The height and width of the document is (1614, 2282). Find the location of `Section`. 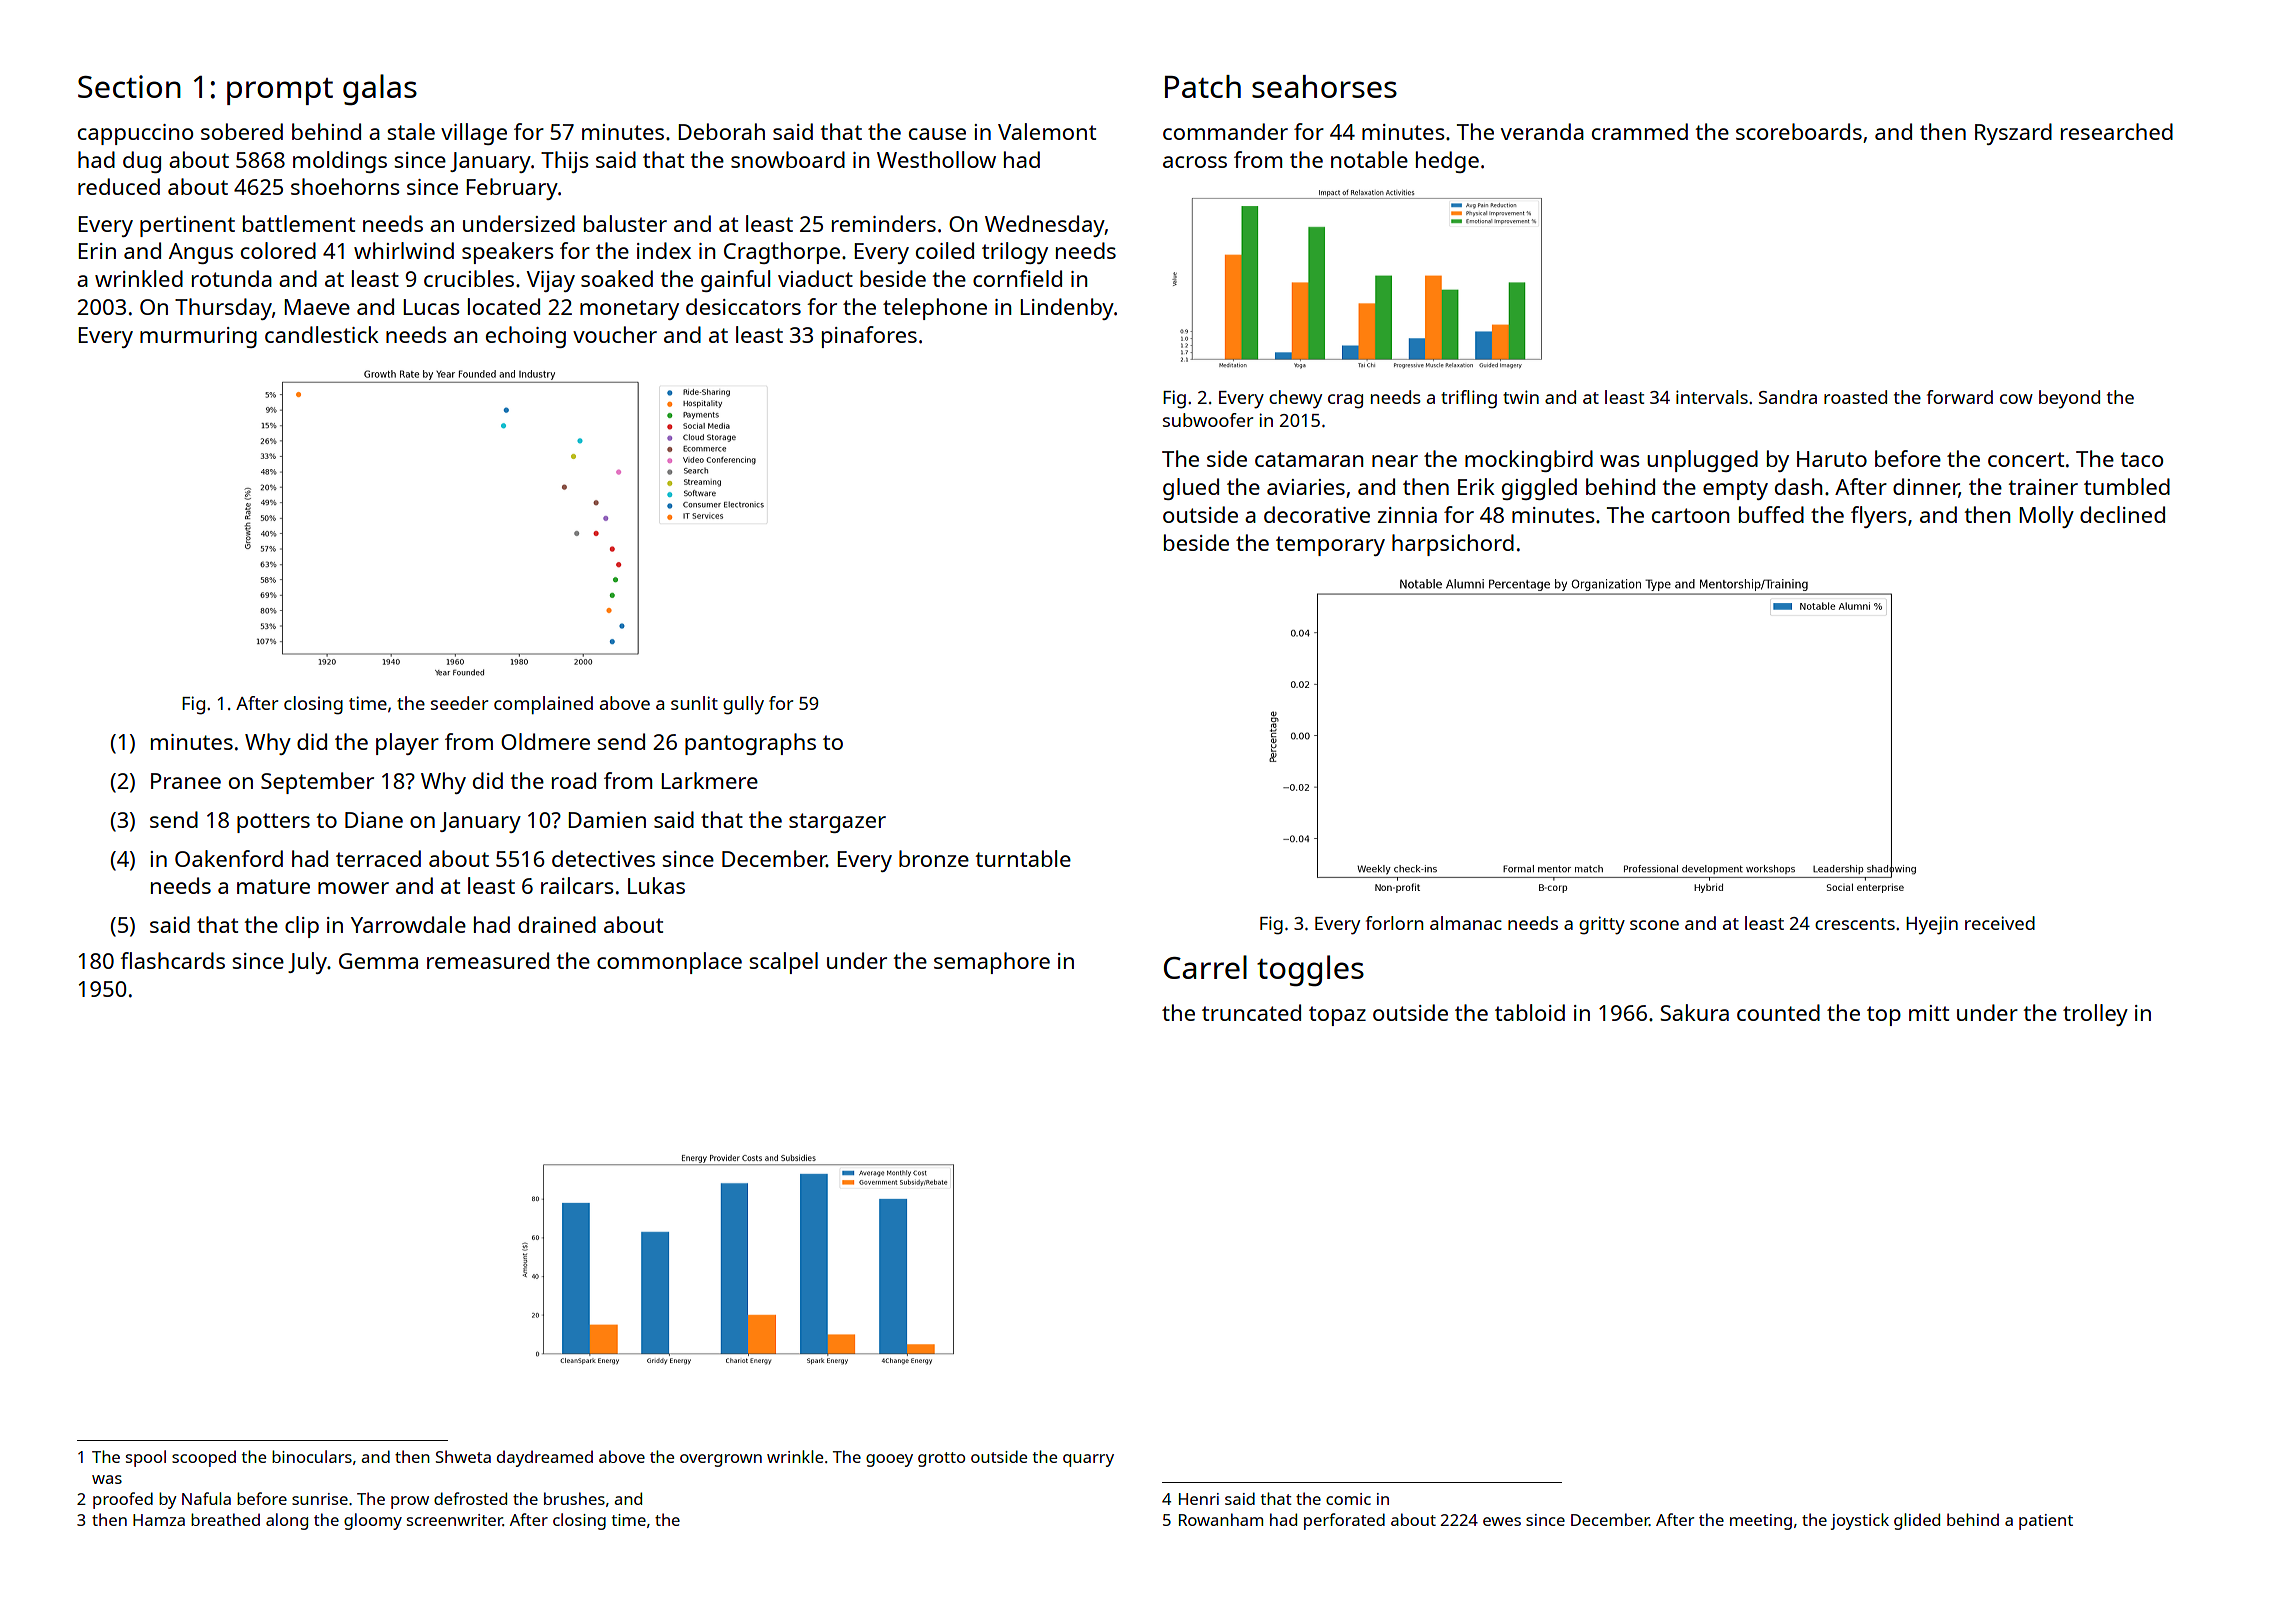

Section is located at coordinates (129, 86).
